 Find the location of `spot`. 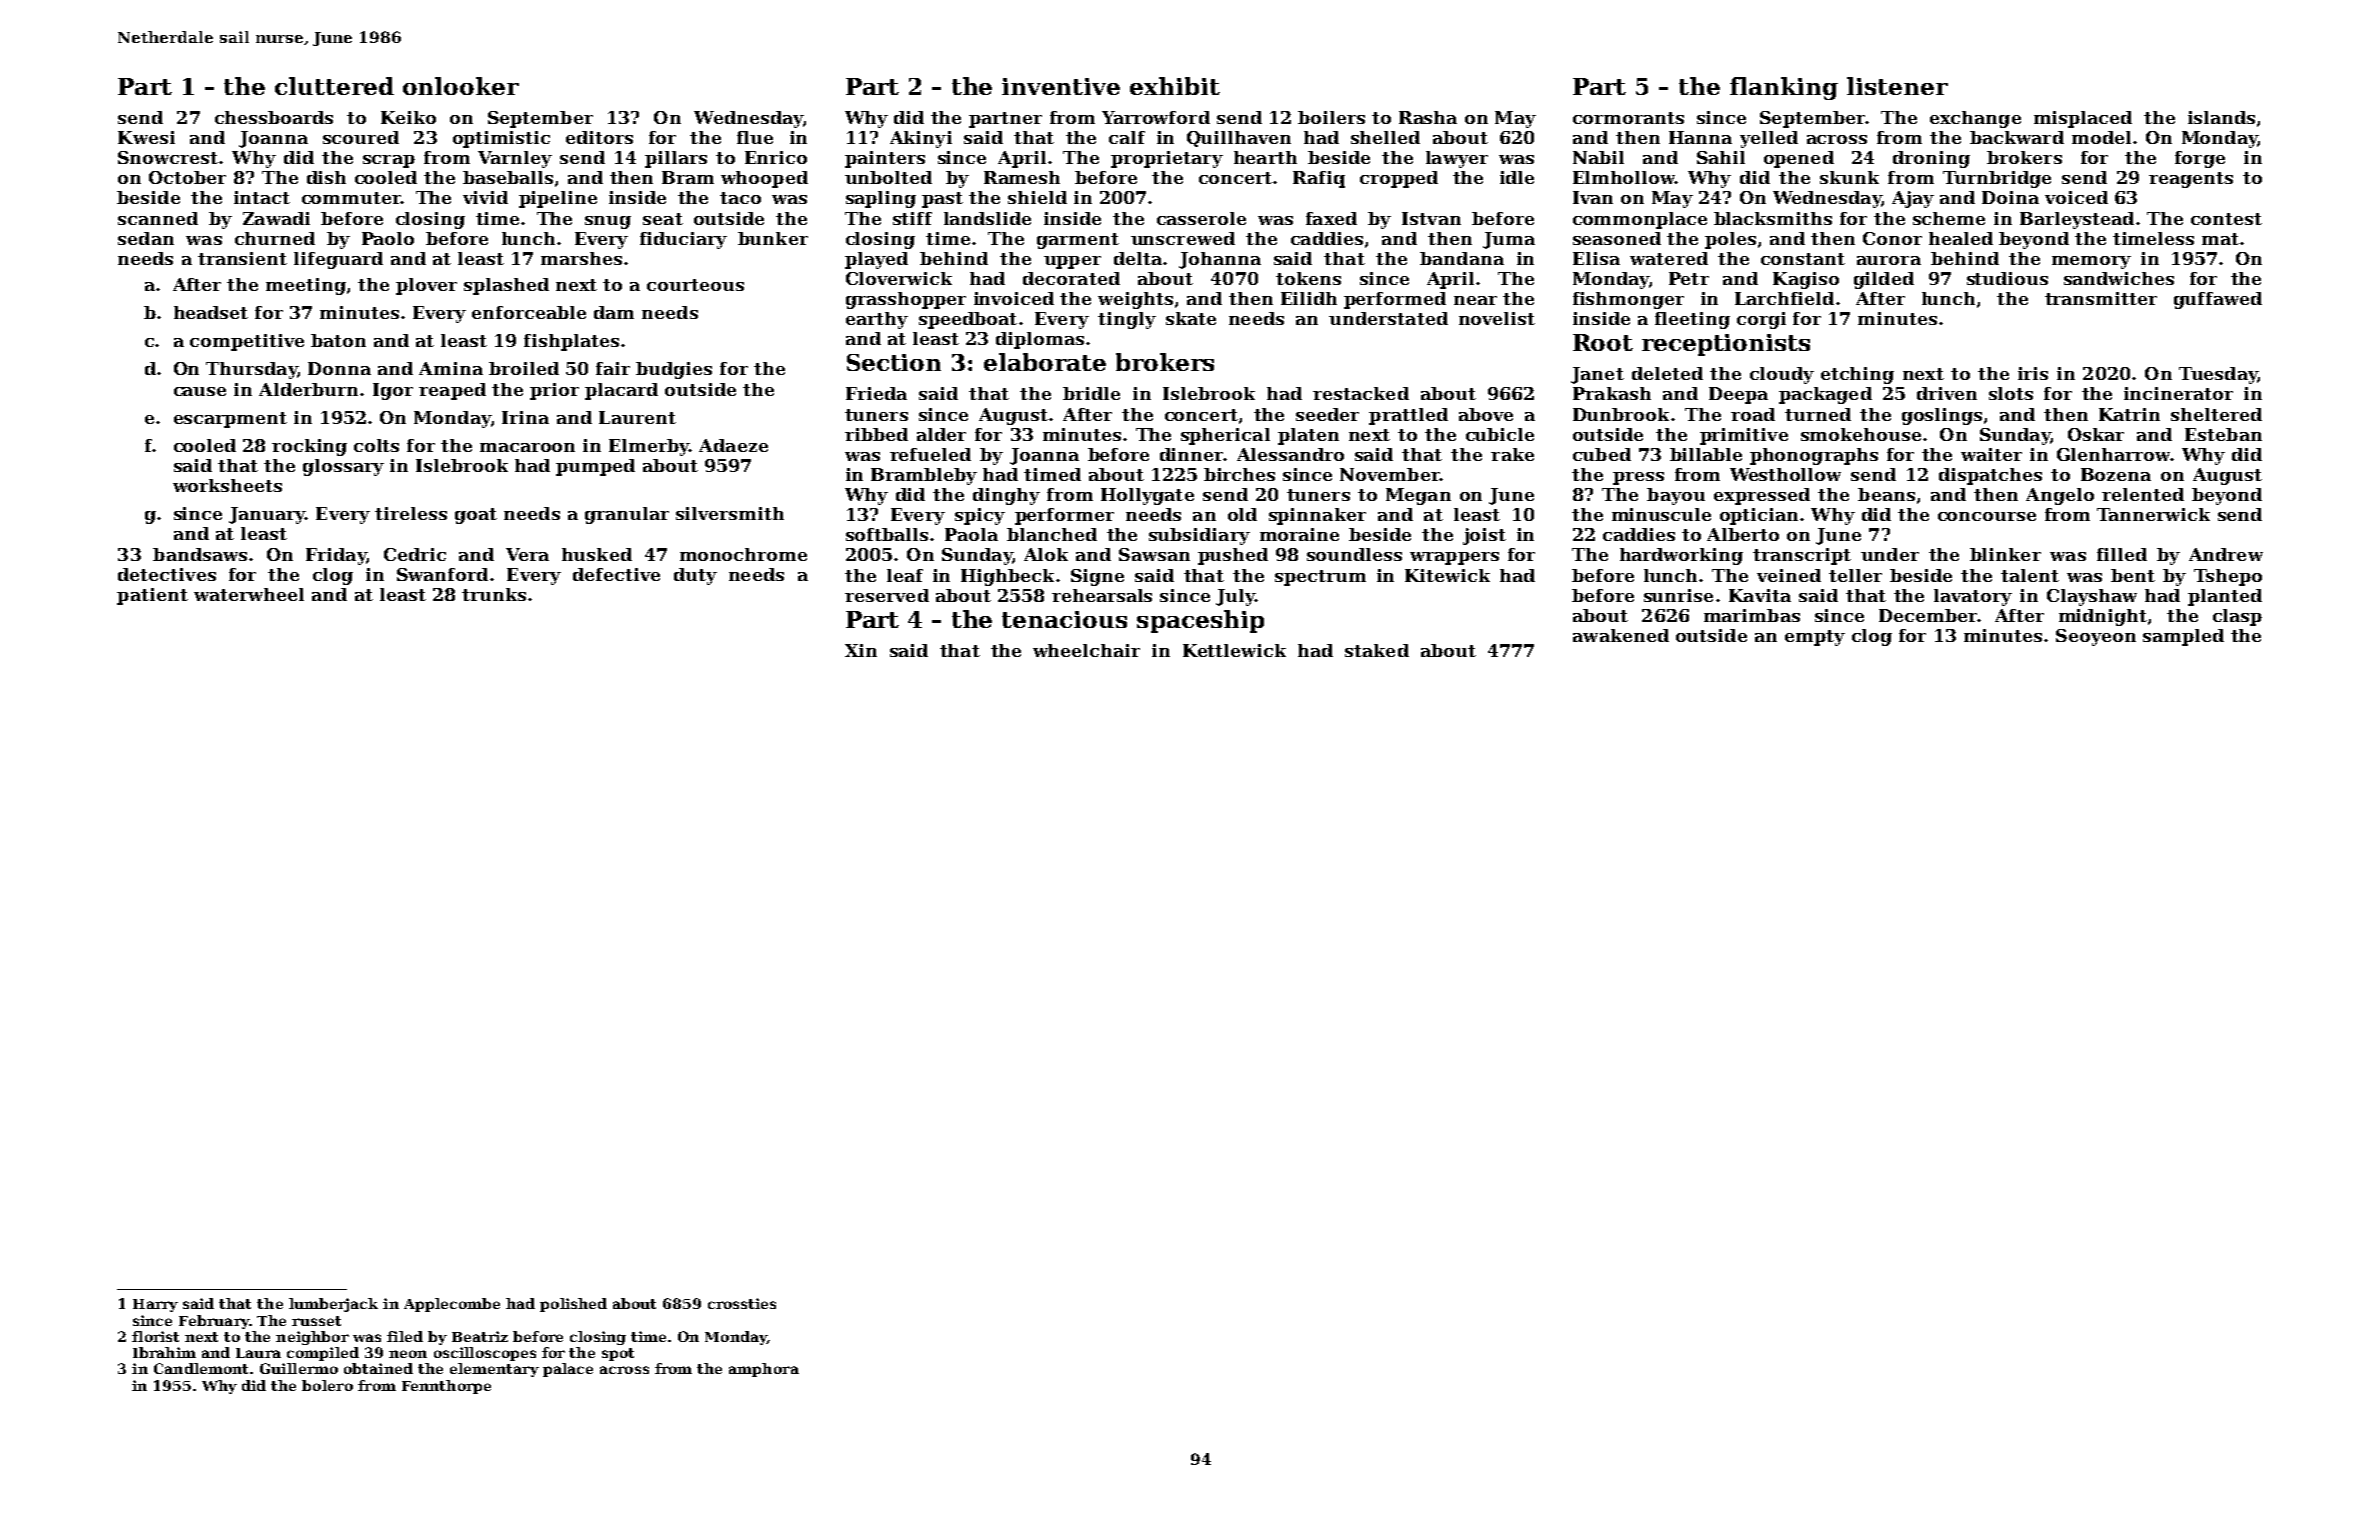

spot is located at coordinates (618, 1354).
